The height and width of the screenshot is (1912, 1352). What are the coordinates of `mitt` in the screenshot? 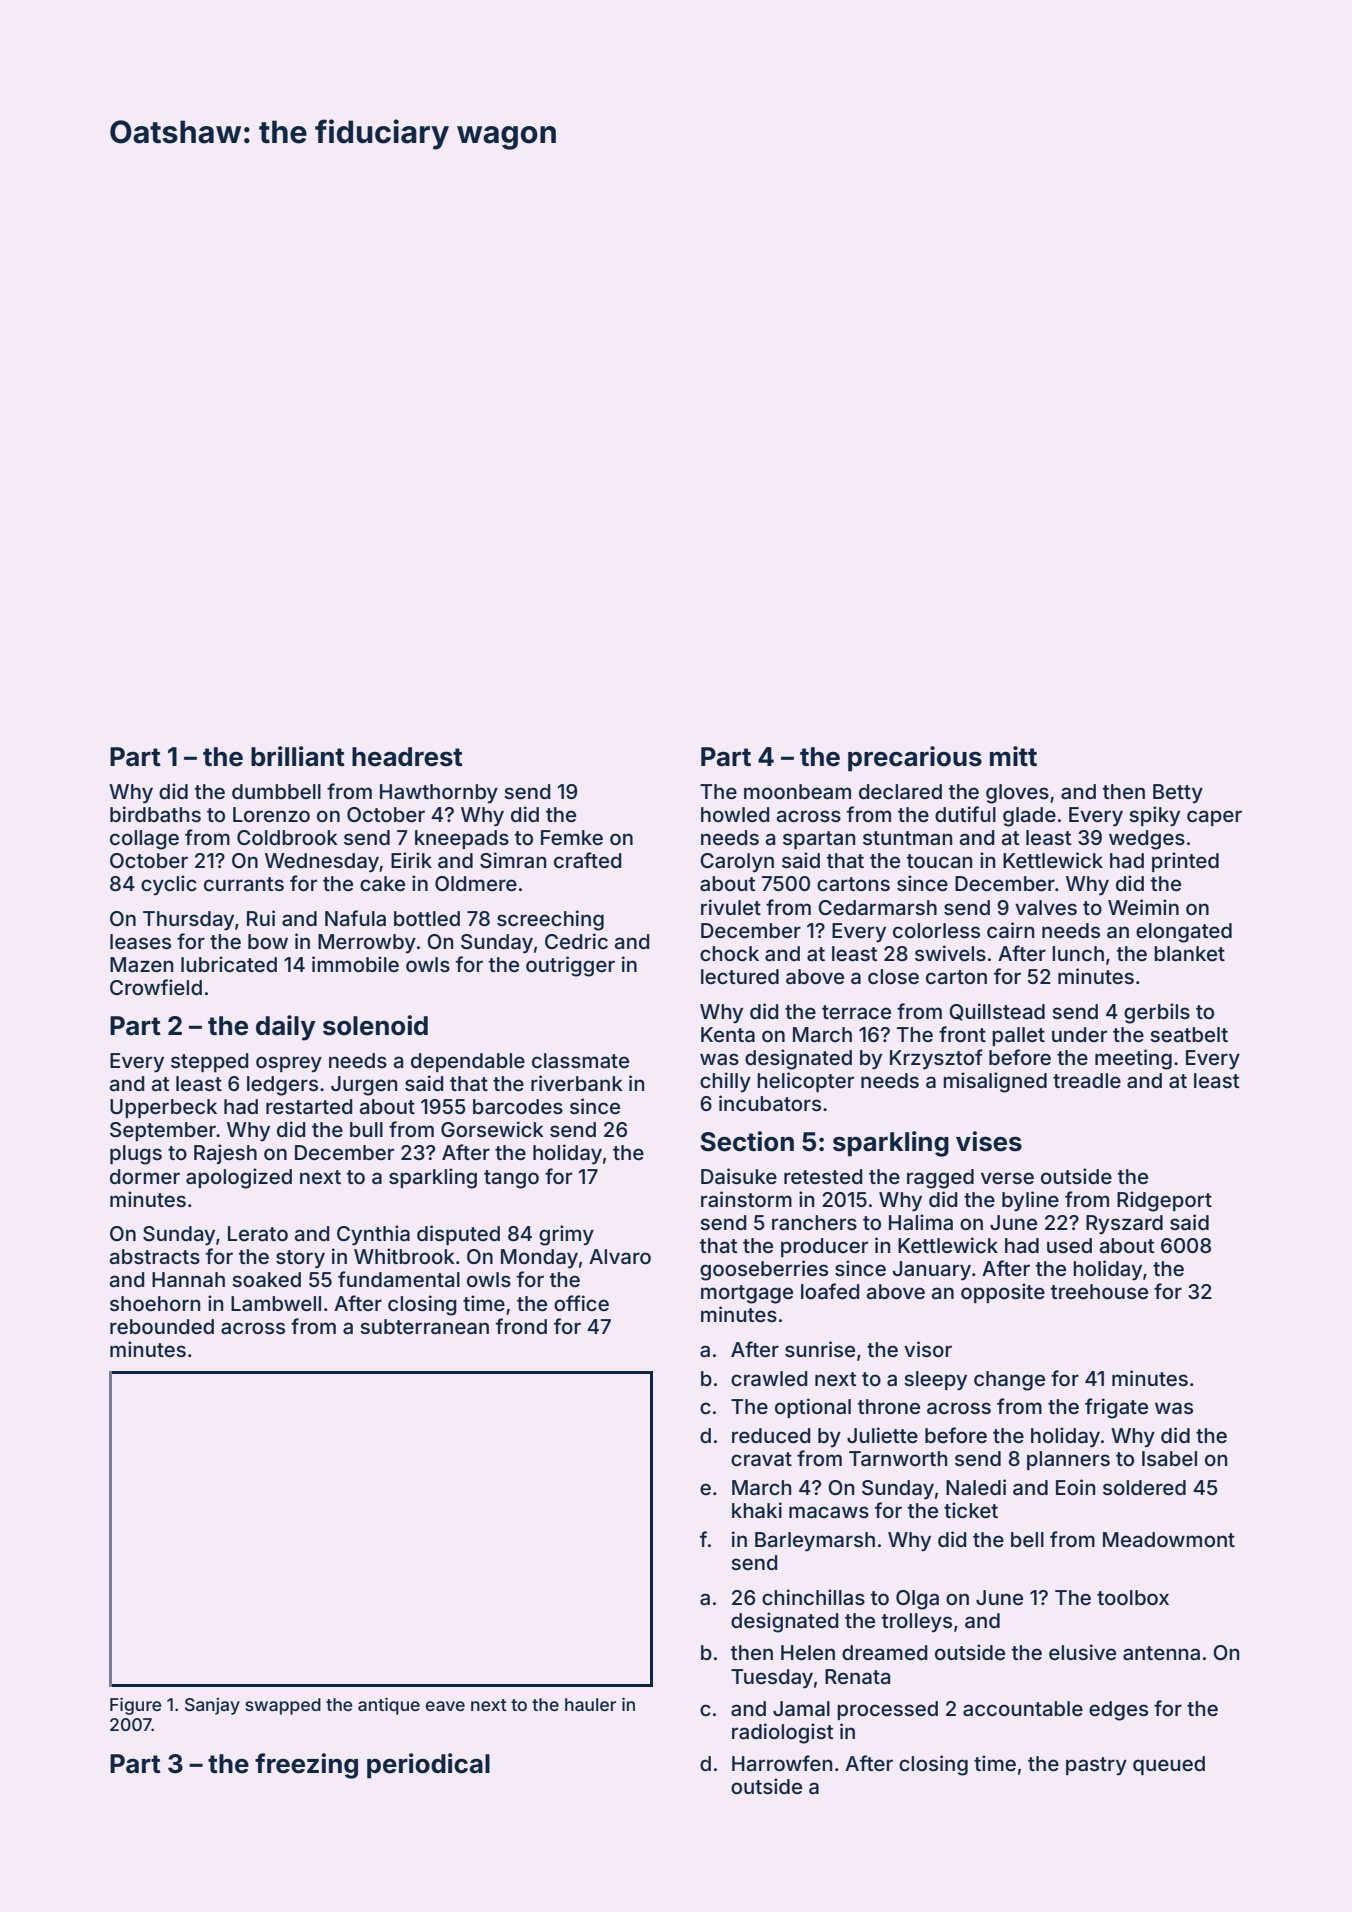 It's located at (1013, 756).
